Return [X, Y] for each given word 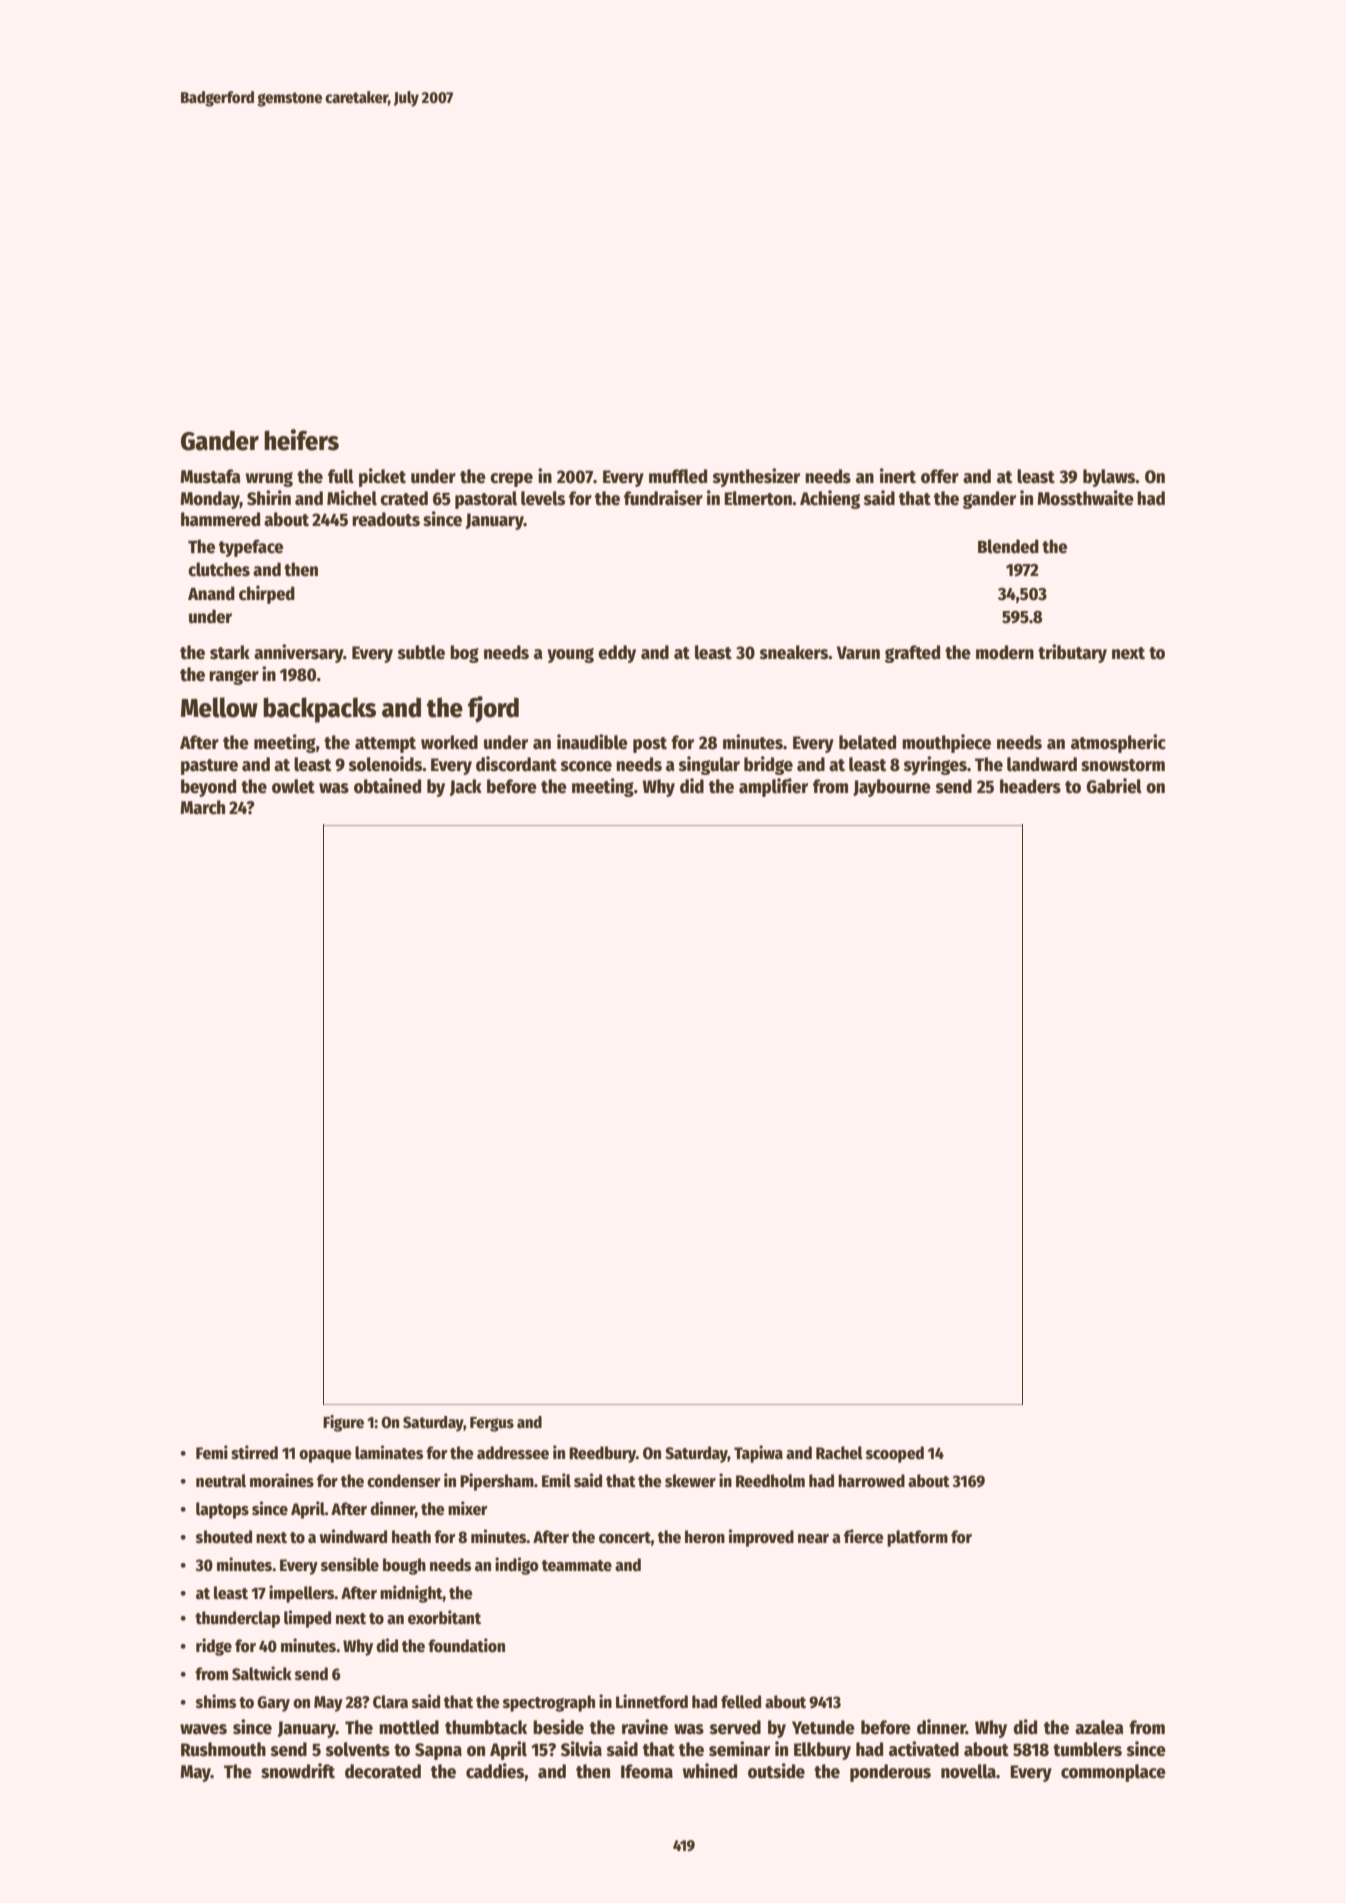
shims [216, 1701]
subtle [421, 652]
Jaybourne [892, 788]
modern [1005, 652]
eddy [617, 654]
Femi [212, 1452]
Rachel [839, 1453]
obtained [387, 786]
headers [1030, 786]
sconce [586, 766]
